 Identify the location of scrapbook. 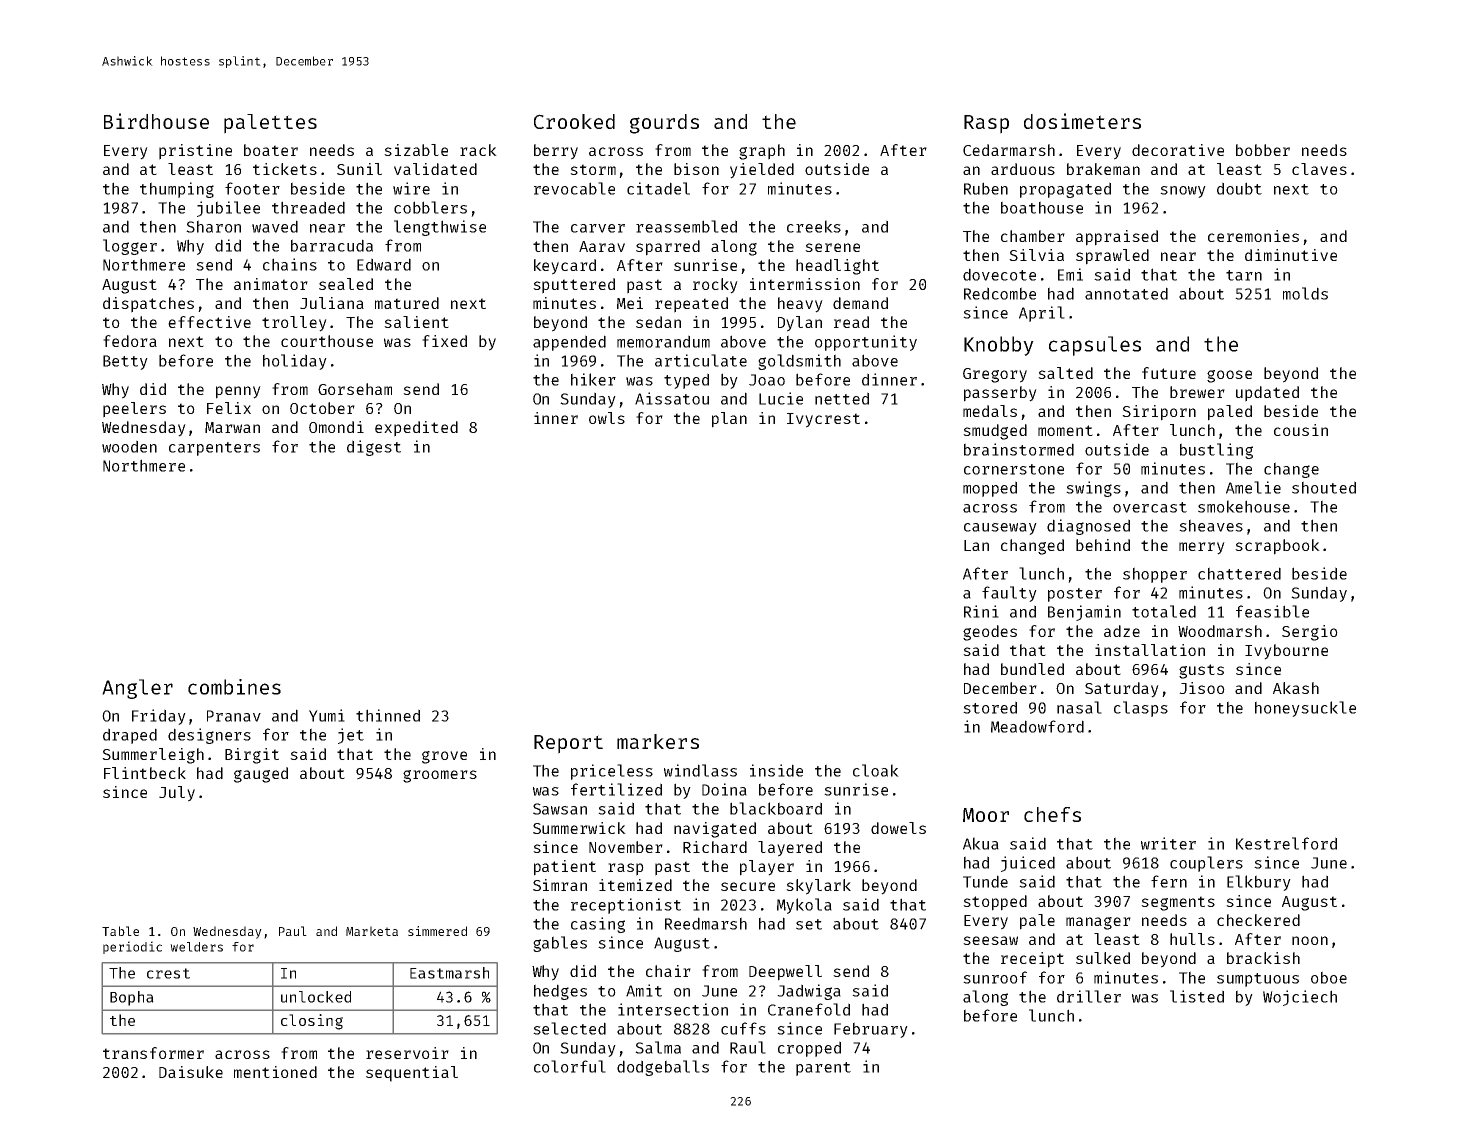
(1277, 547).
